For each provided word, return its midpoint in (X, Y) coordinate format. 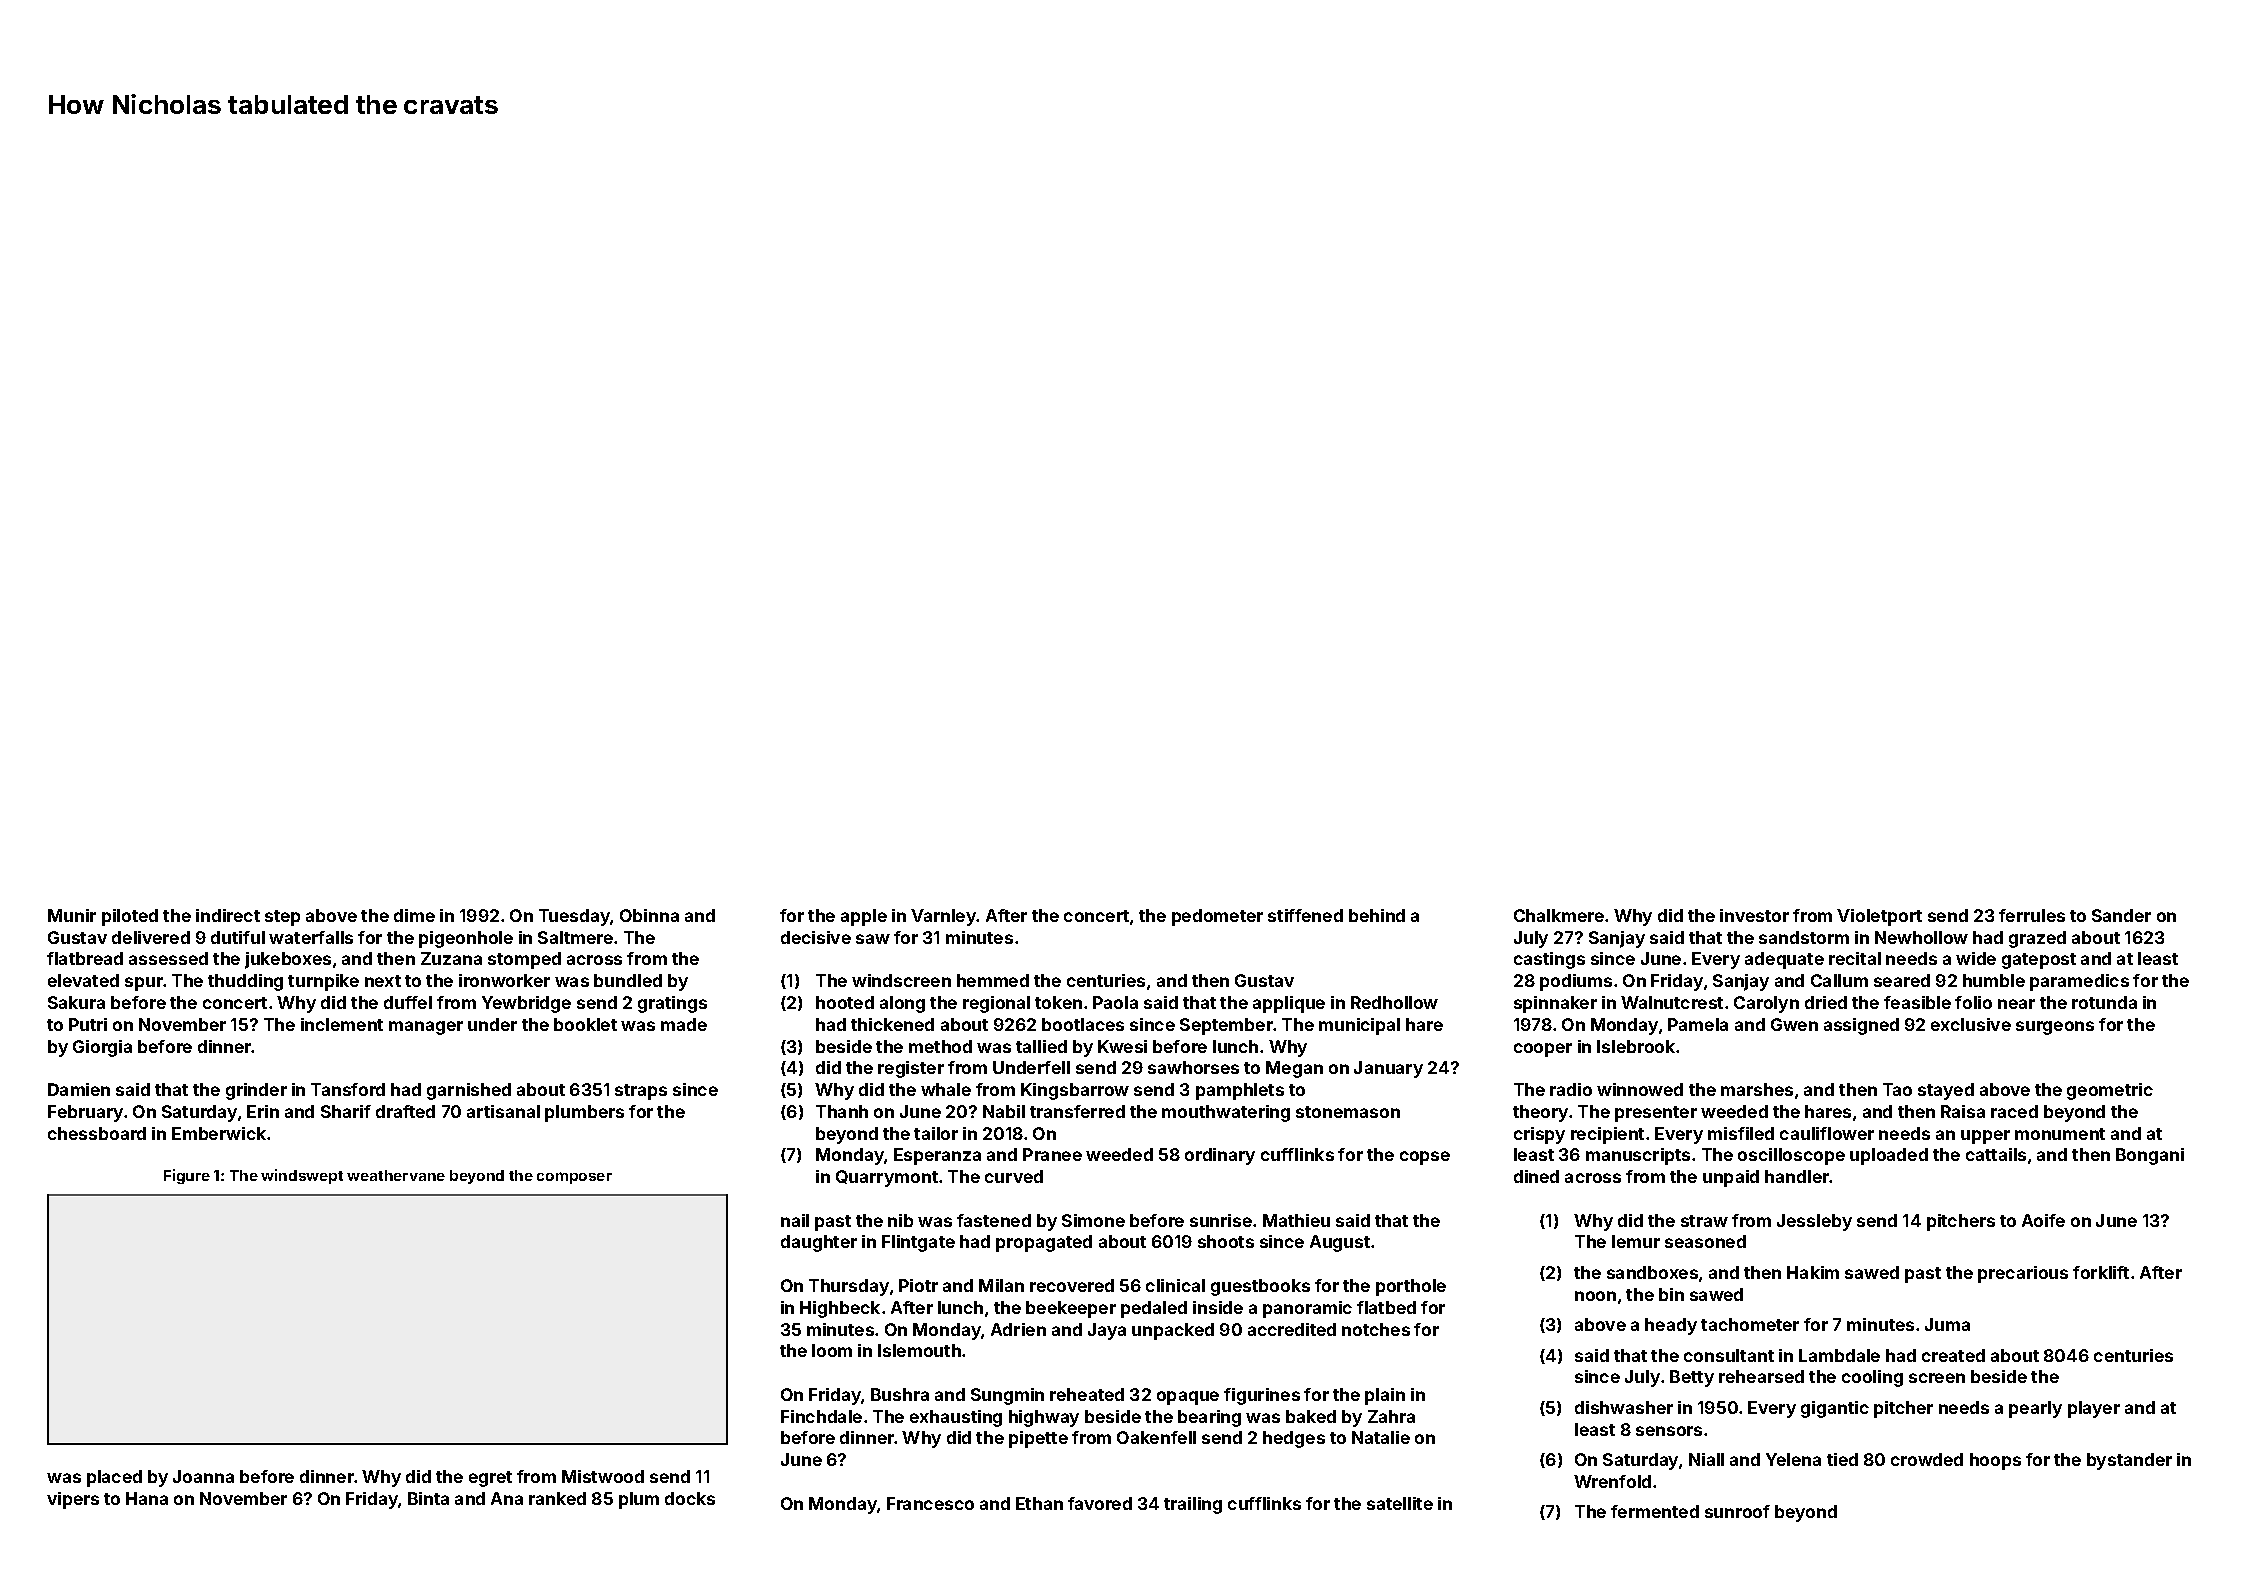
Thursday (849, 1287)
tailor (936, 1133)
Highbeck (840, 1309)
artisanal (503, 1111)
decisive (816, 937)
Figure (187, 1176)
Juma (1947, 1324)
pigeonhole (466, 939)
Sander (2121, 915)
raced (2014, 1111)
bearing (1209, 1418)
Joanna (203, 1476)
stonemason (1348, 1112)
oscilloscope (1791, 1156)
